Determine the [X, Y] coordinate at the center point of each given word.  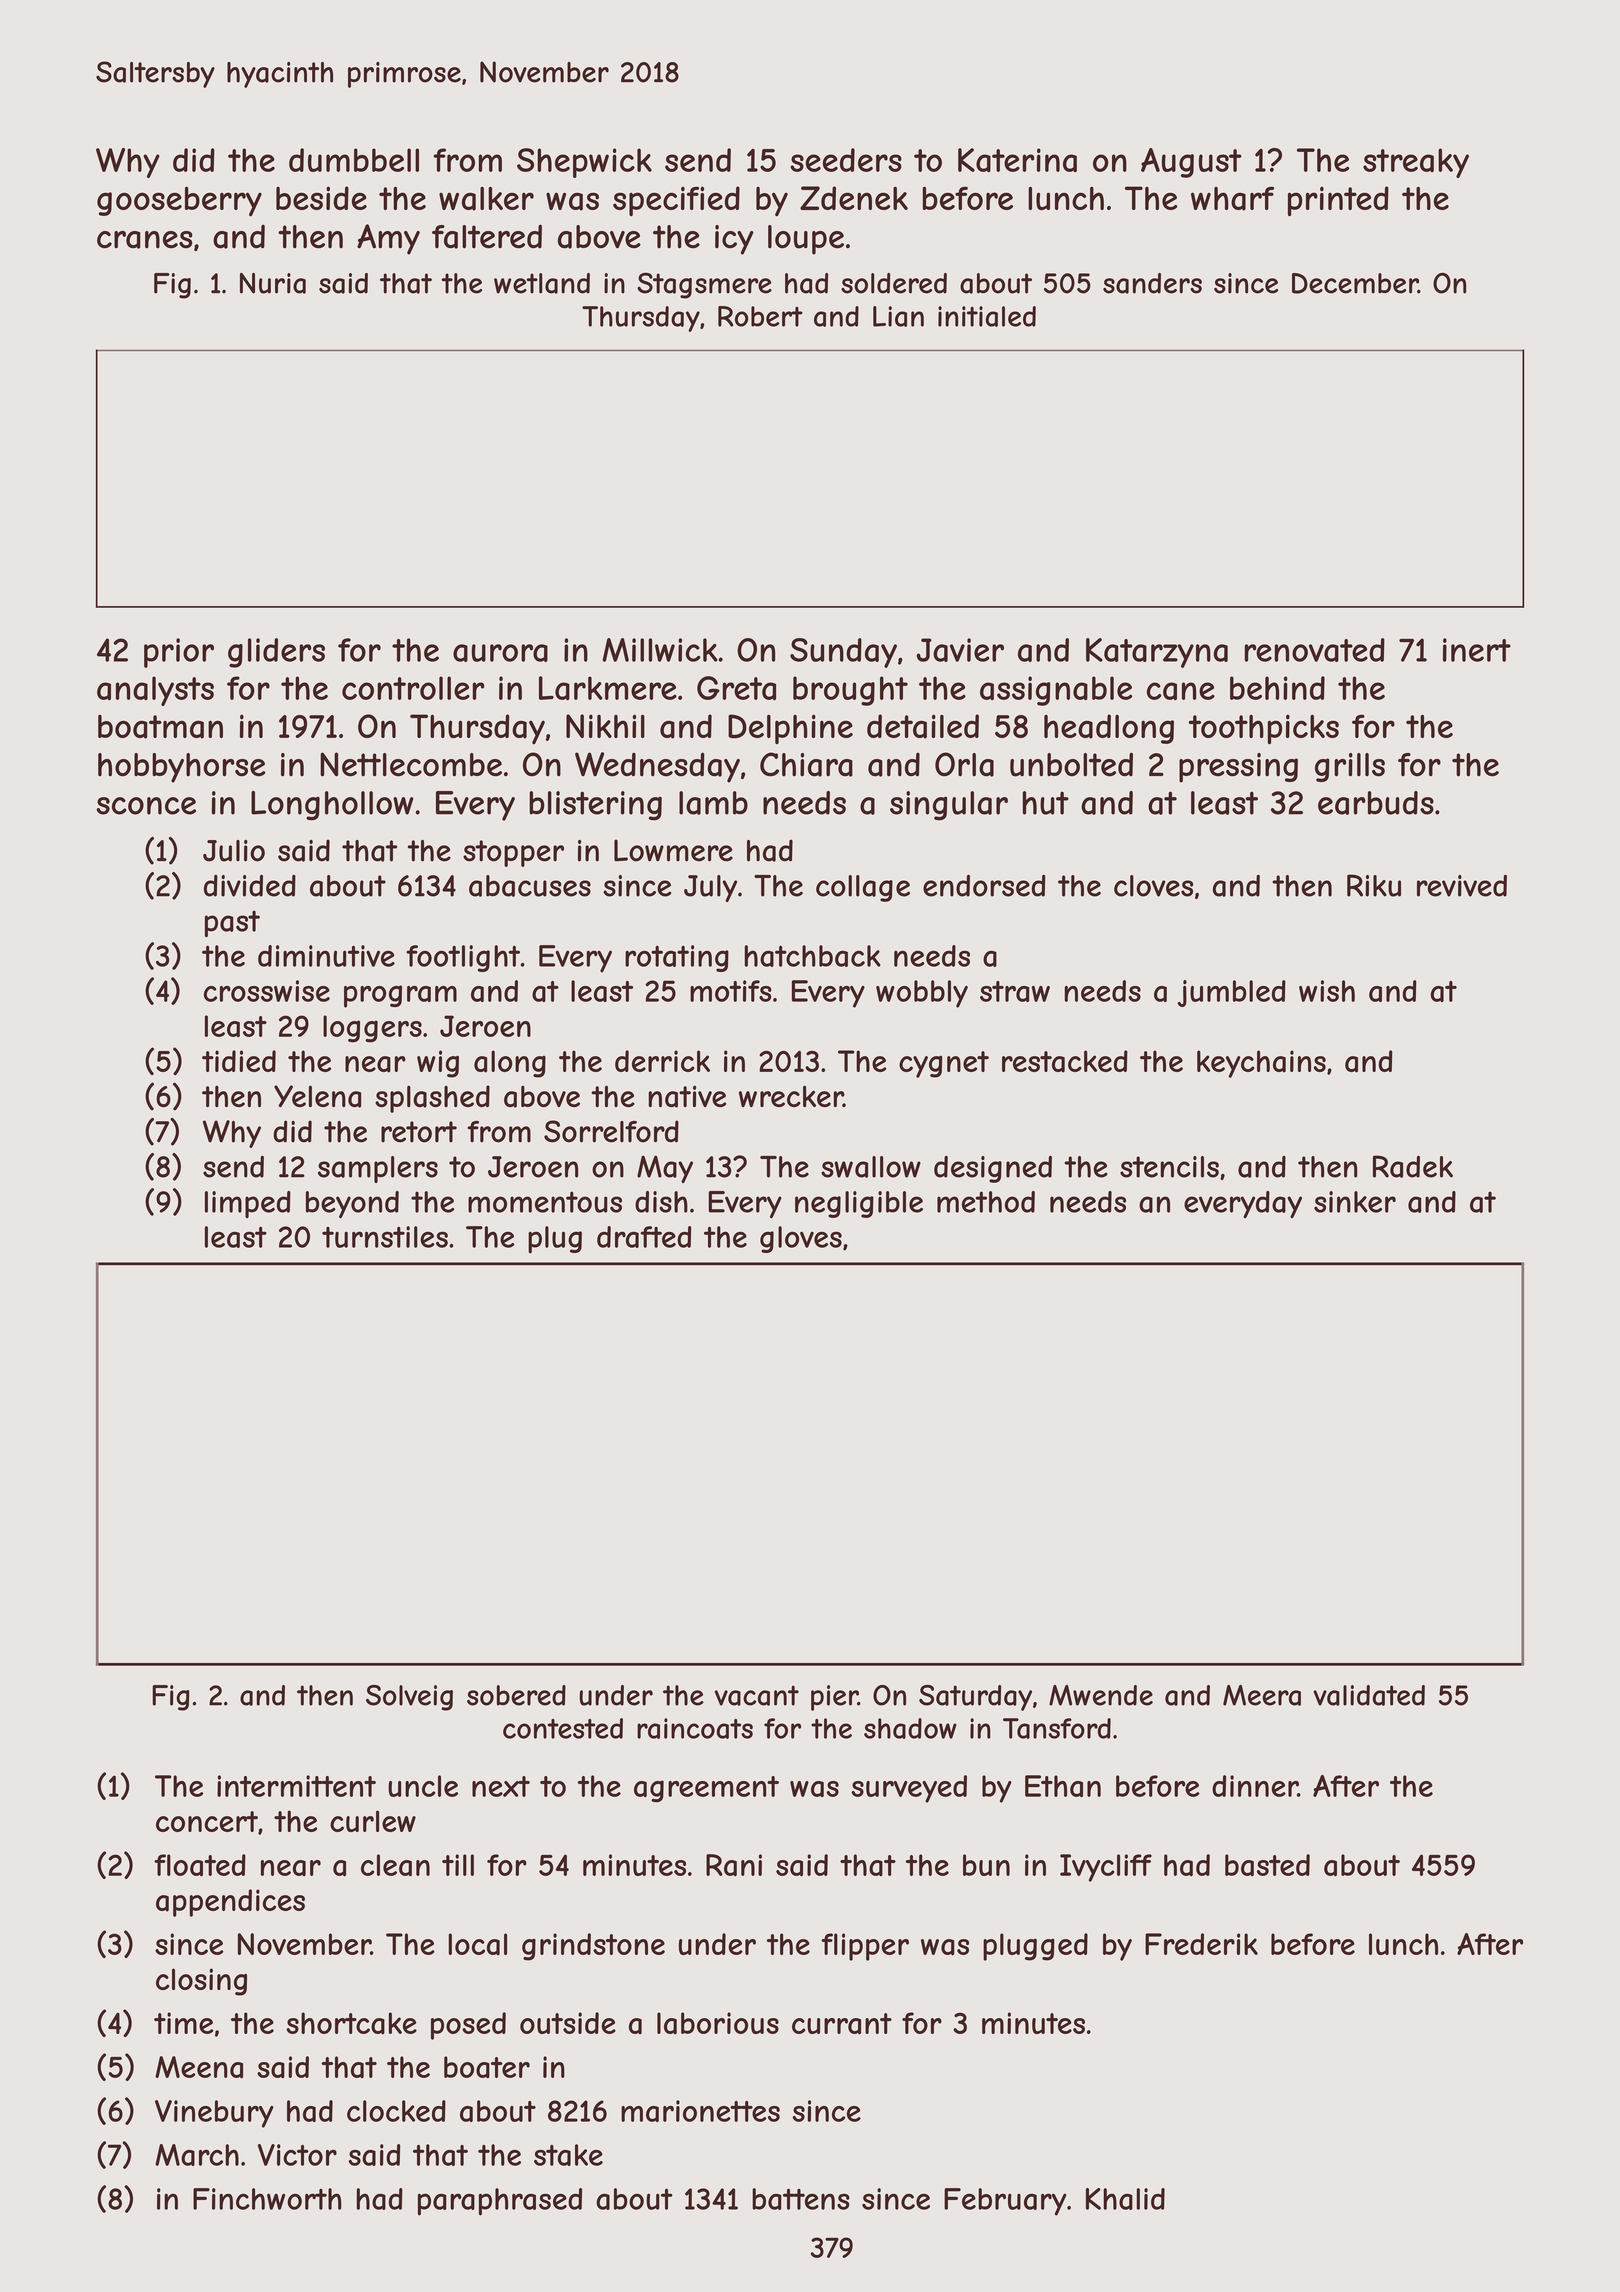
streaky [1416, 163]
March [197, 2155]
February [1005, 2202]
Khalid [1125, 2199]
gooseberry [179, 202]
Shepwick [584, 163]
